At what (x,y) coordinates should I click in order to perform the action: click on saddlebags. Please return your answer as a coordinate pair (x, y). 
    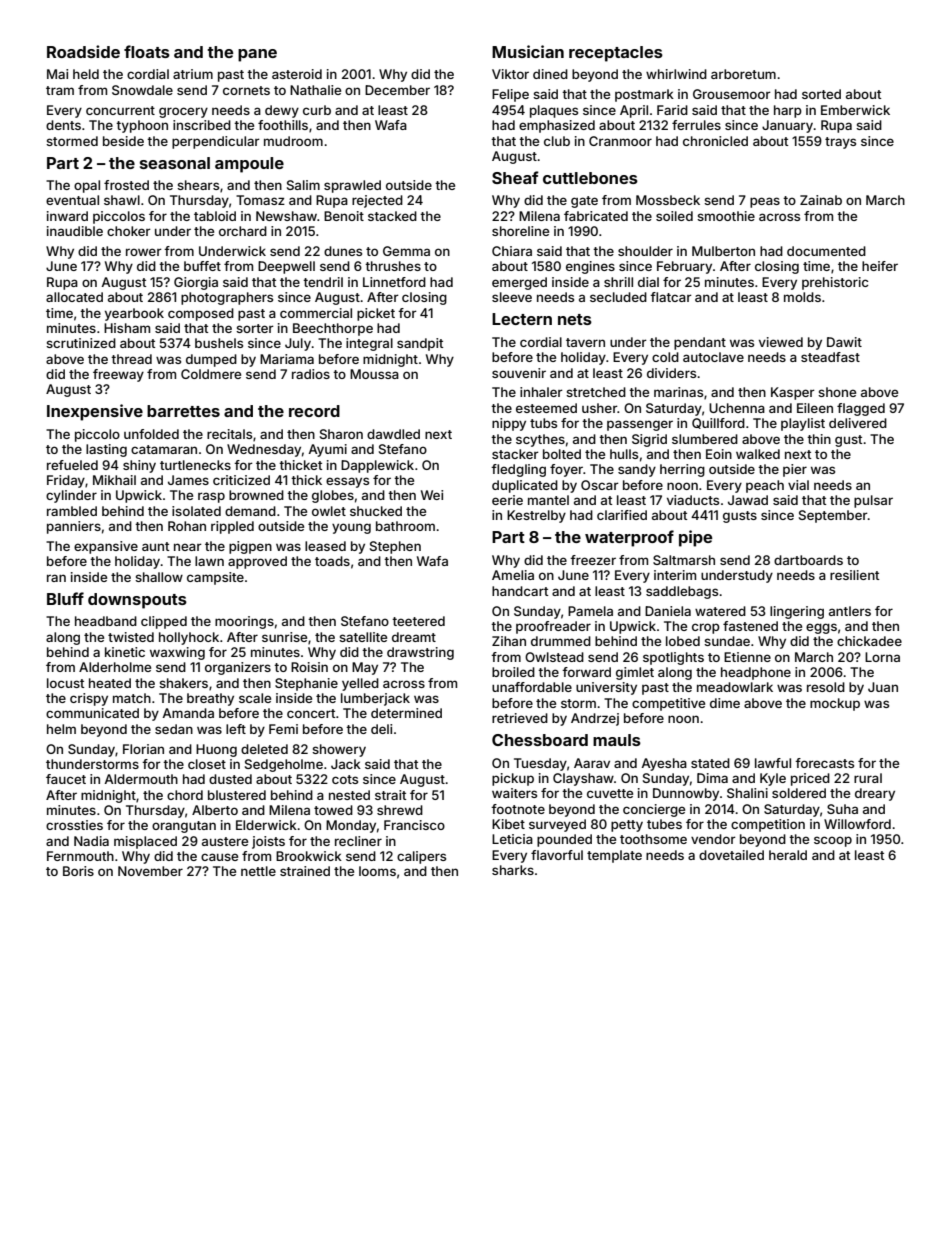
    Looking at the image, I should click on (682, 592).
